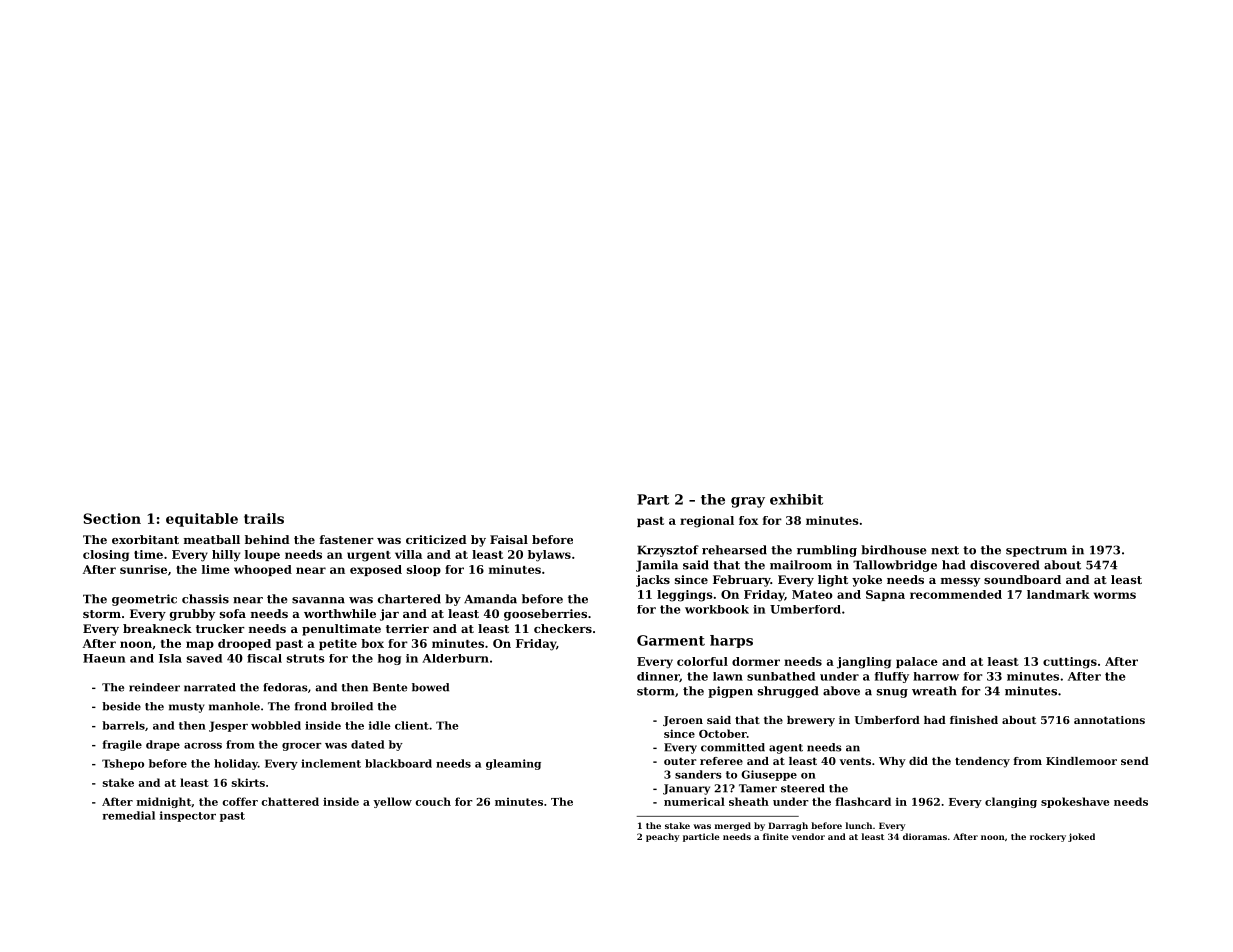  I want to click on Jeroen, so click(683, 721).
